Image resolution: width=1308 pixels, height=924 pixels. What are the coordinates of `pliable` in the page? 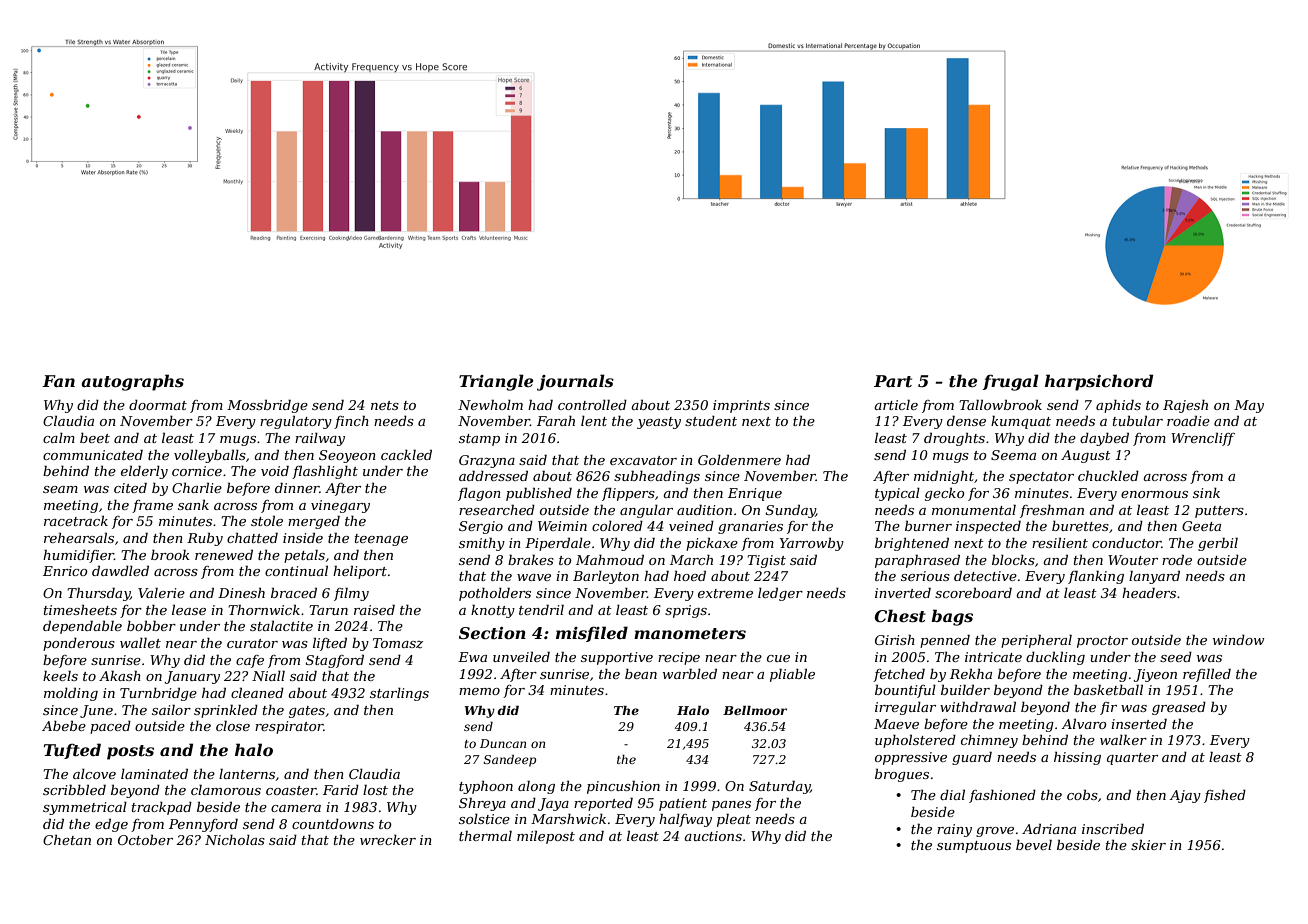 It's located at (792, 675).
